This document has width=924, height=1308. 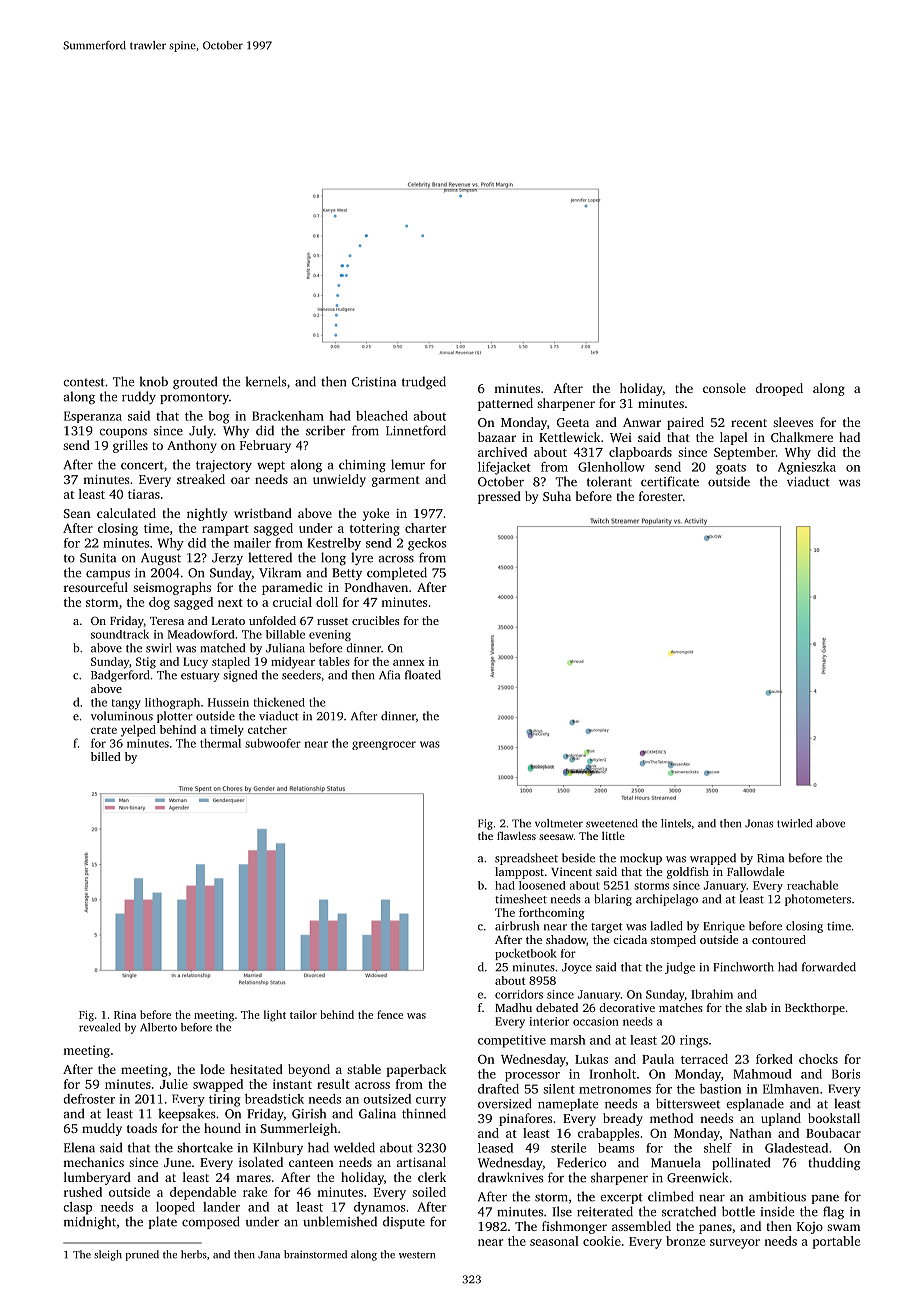 What do you see at coordinates (104, 730) in the document?
I see `crate` at bounding box center [104, 730].
